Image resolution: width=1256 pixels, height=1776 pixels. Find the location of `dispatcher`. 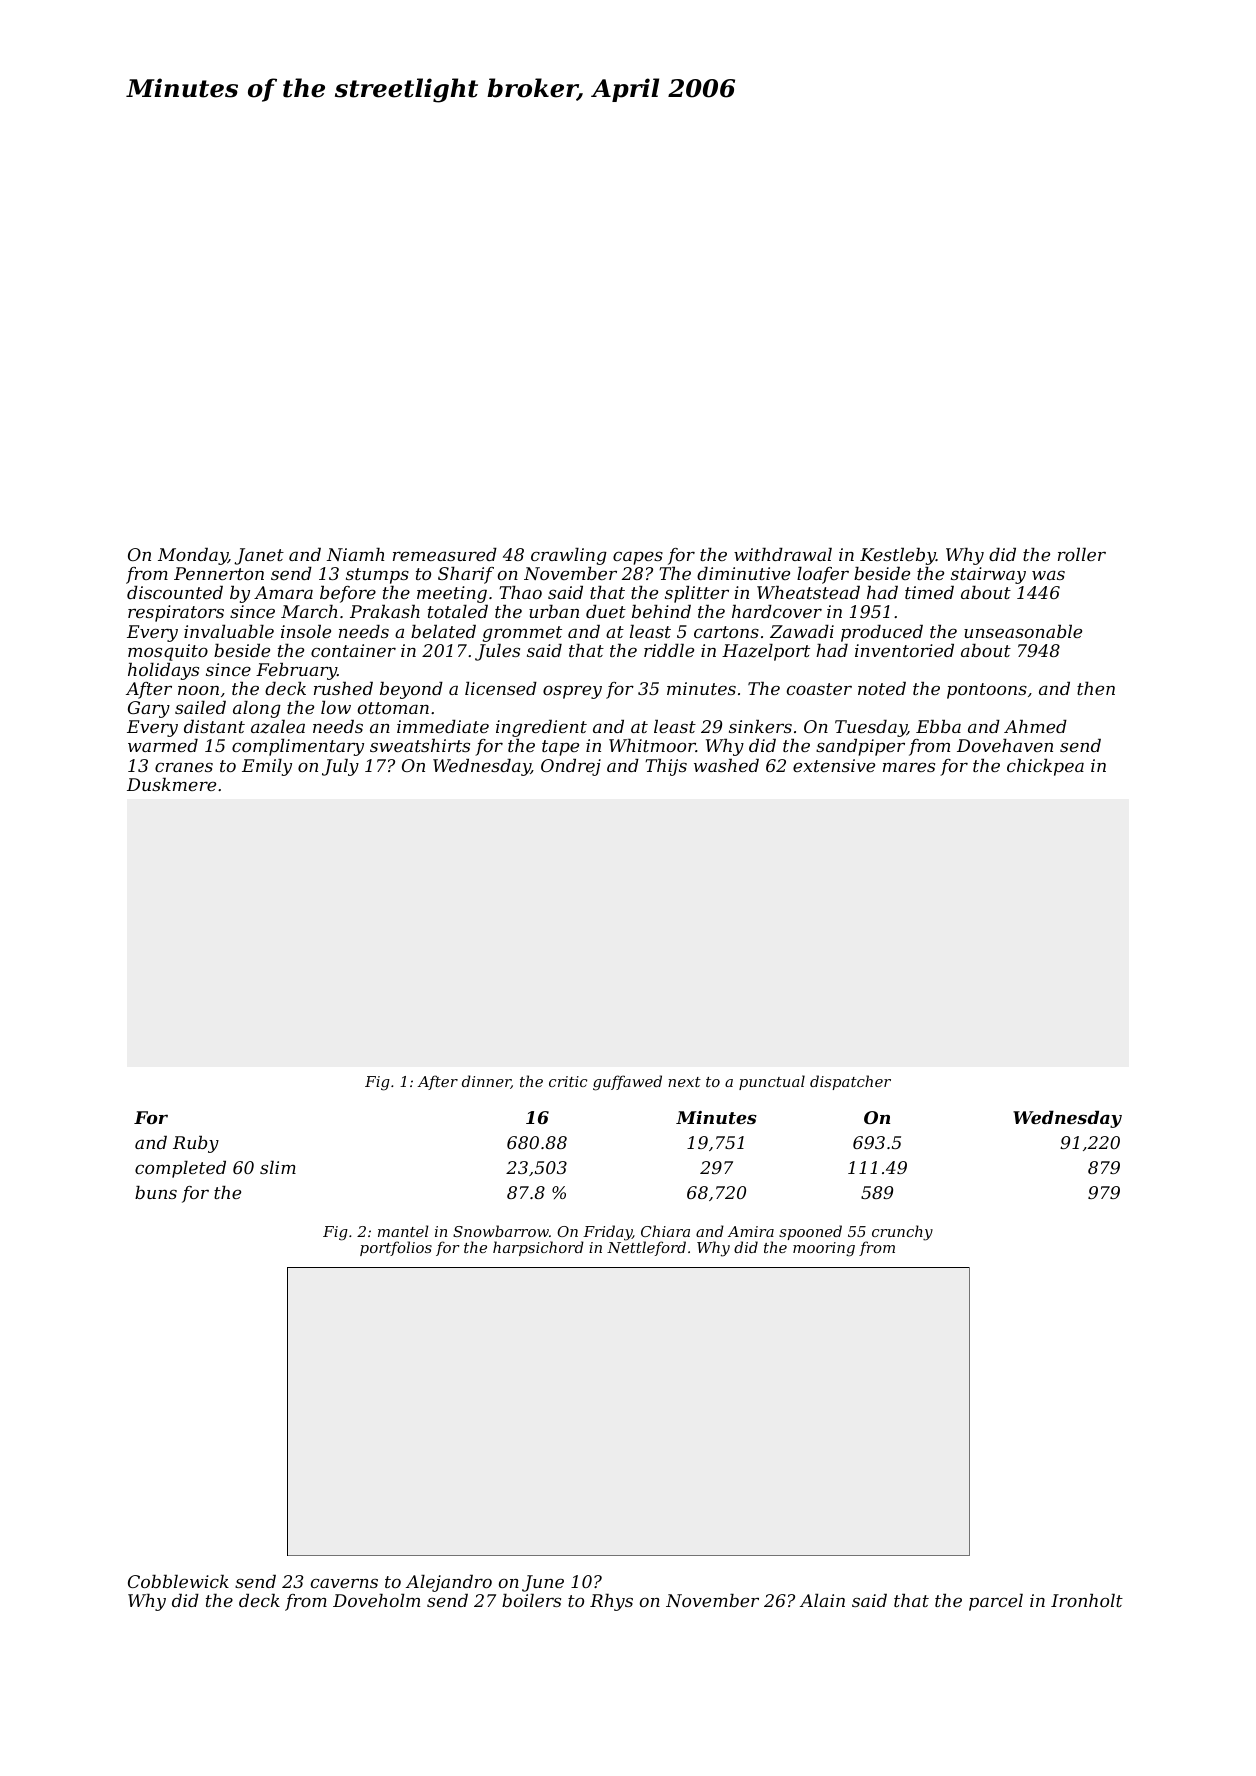

dispatcher is located at coordinates (850, 1082).
